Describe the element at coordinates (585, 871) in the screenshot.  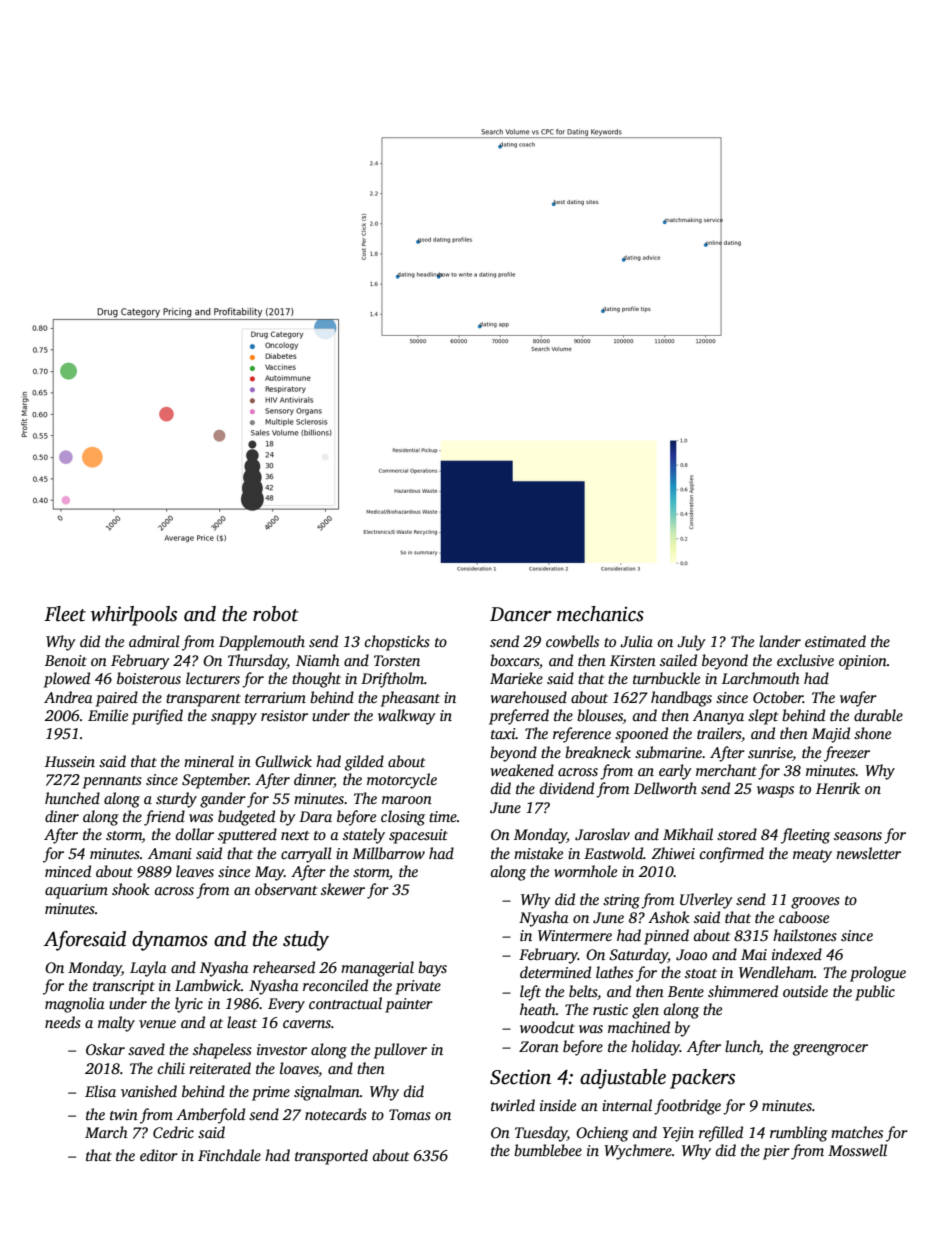
I see `wormhole` at that location.
